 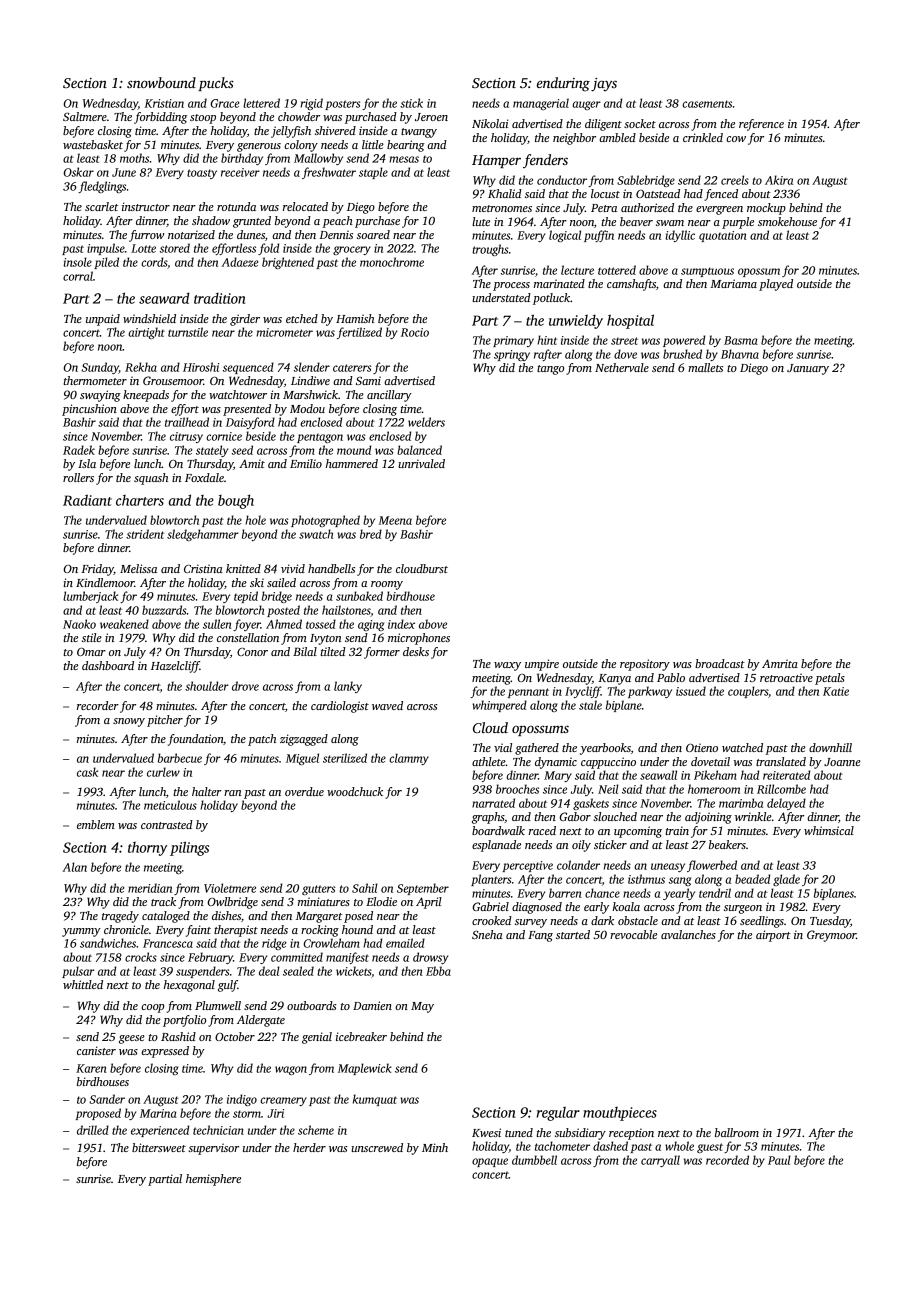 What do you see at coordinates (493, 803) in the document?
I see `narrated` at bounding box center [493, 803].
